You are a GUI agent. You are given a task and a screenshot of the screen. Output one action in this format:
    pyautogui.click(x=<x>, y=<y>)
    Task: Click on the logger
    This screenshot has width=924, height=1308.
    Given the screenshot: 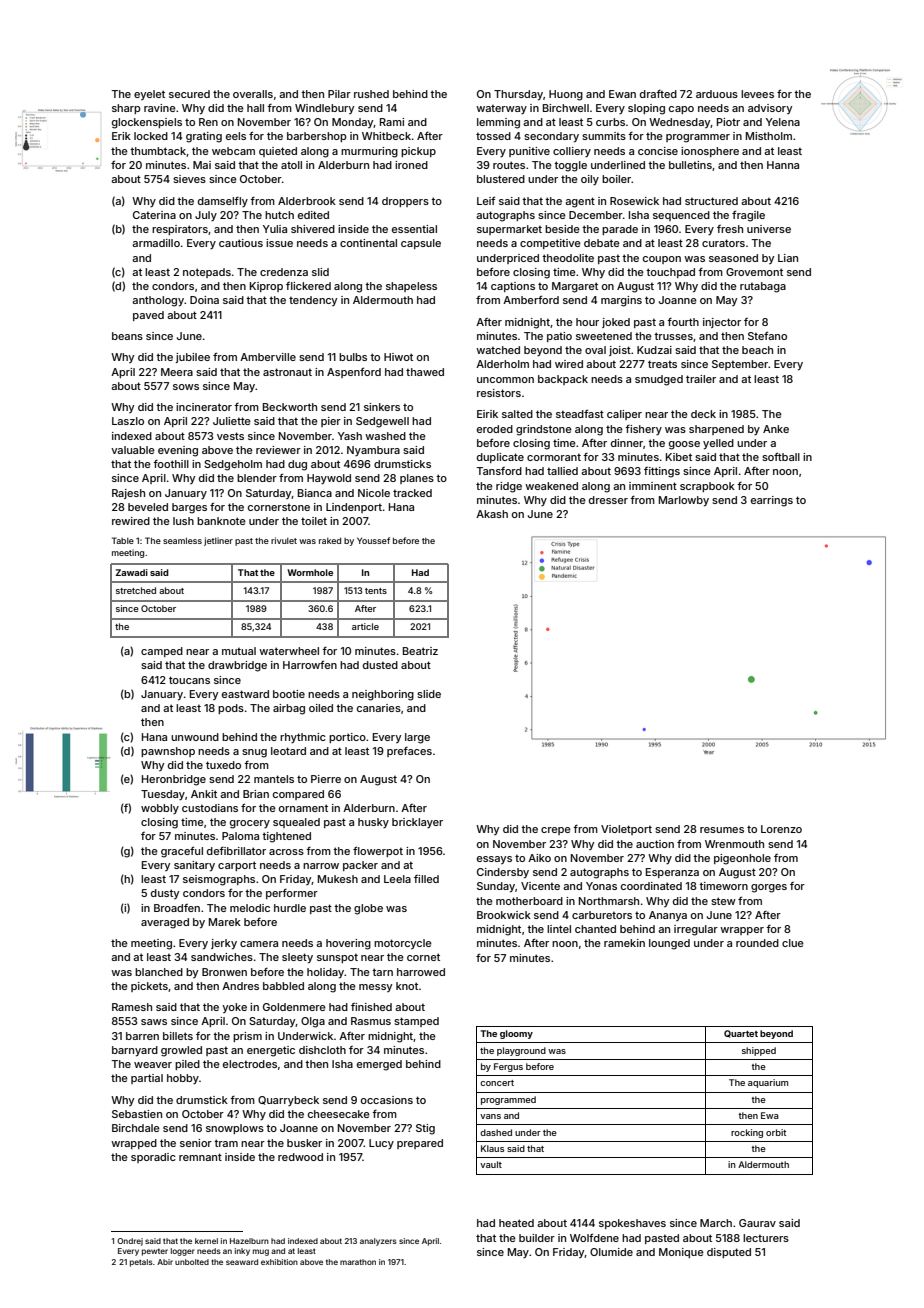 What is the action you would take?
    pyautogui.click(x=183, y=1252)
